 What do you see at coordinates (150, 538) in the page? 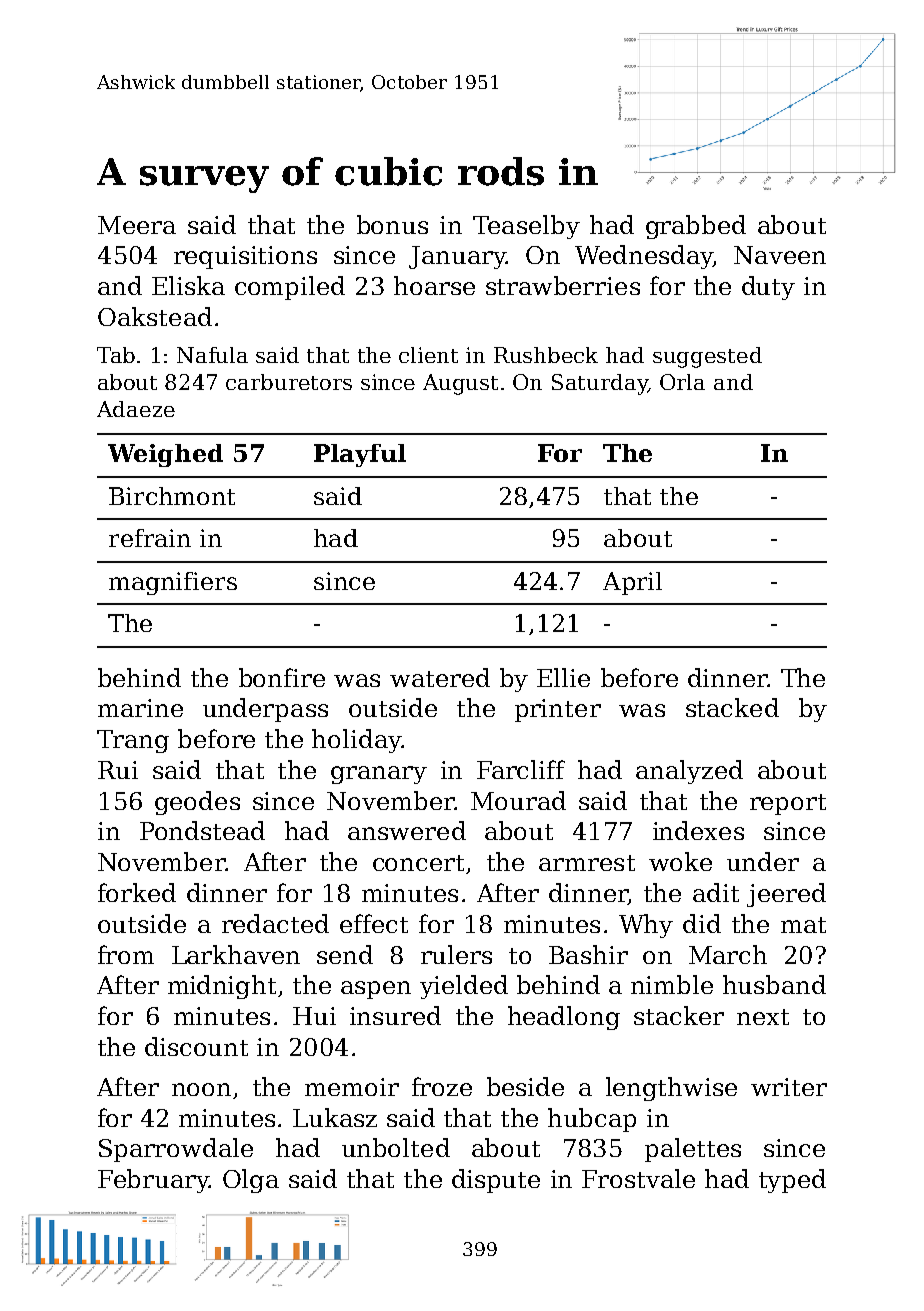
I see `refrain` at bounding box center [150, 538].
